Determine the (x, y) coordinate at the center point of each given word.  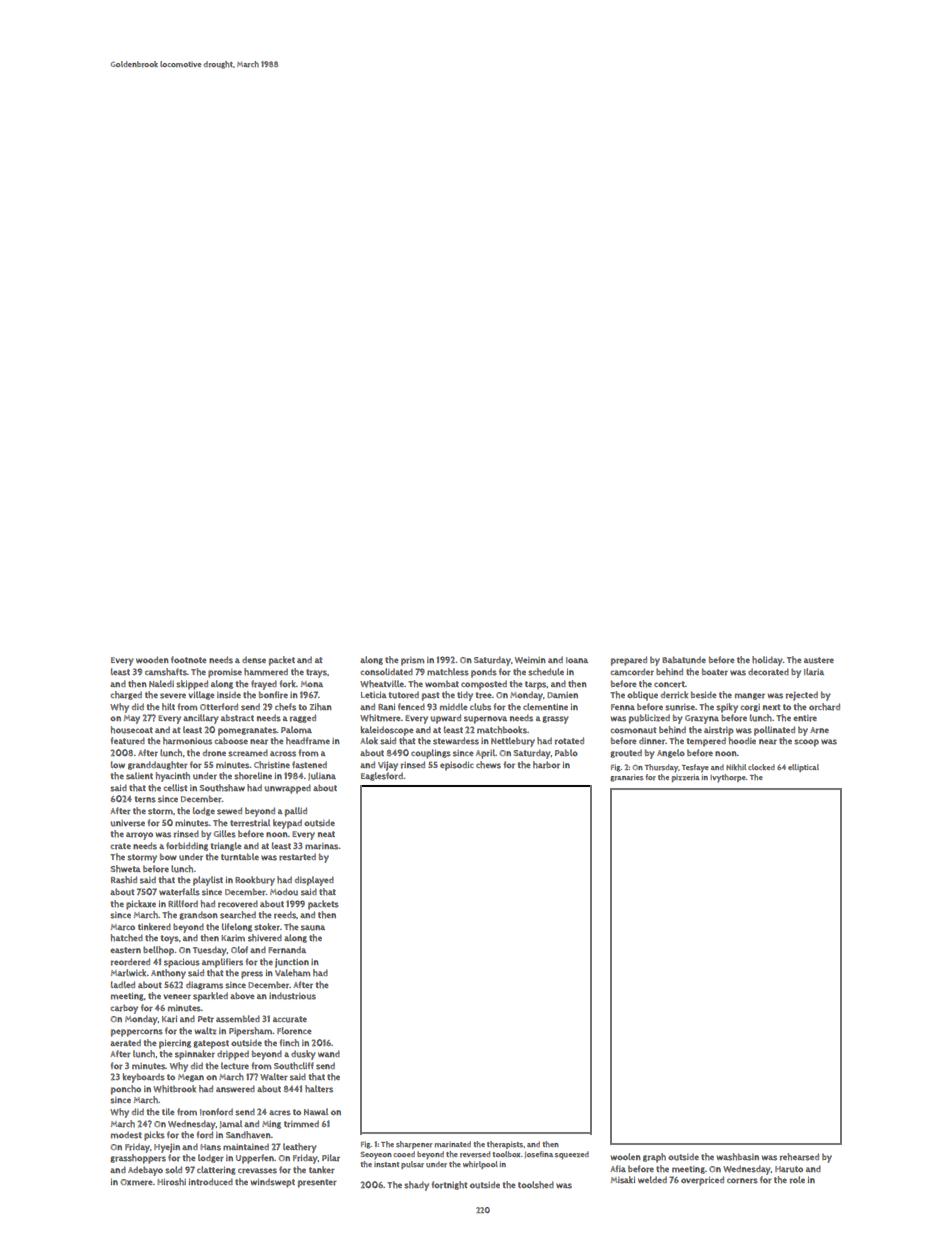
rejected (802, 696)
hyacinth (173, 777)
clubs (480, 707)
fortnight (449, 1185)
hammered (266, 672)
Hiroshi (171, 1182)
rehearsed (799, 1157)
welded (652, 1179)
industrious (292, 996)
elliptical (803, 768)
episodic (457, 766)
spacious (182, 963)
